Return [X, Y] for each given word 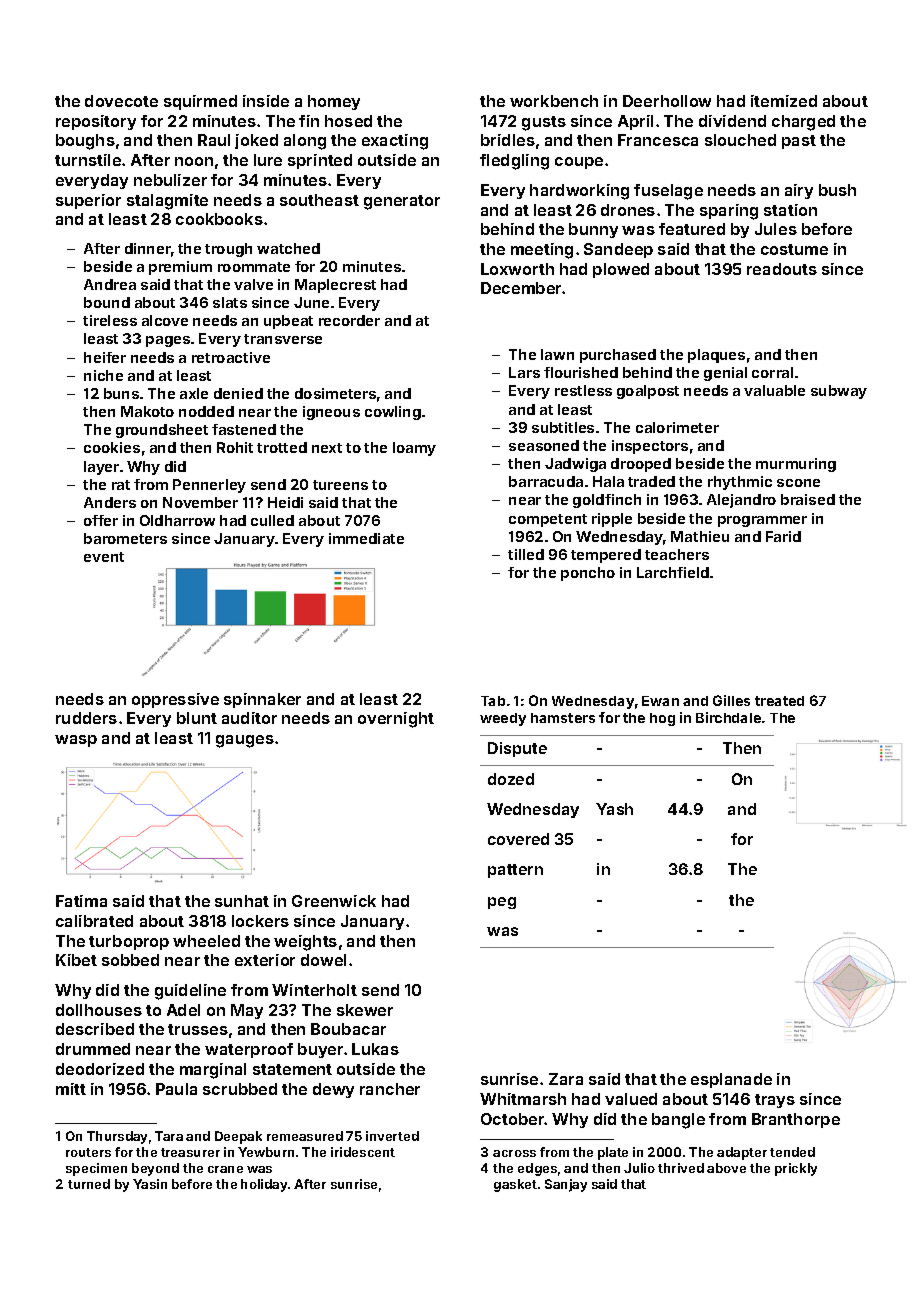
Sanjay [566, 1185]
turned [89, 1184]
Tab [493, 701]
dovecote [121, 101]
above [726, 1168]
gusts [544, 123]
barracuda [546, 481]
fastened [244, 429]
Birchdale [728, 717]
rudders [86, 718]
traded [651, 481]
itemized [784, 101]
